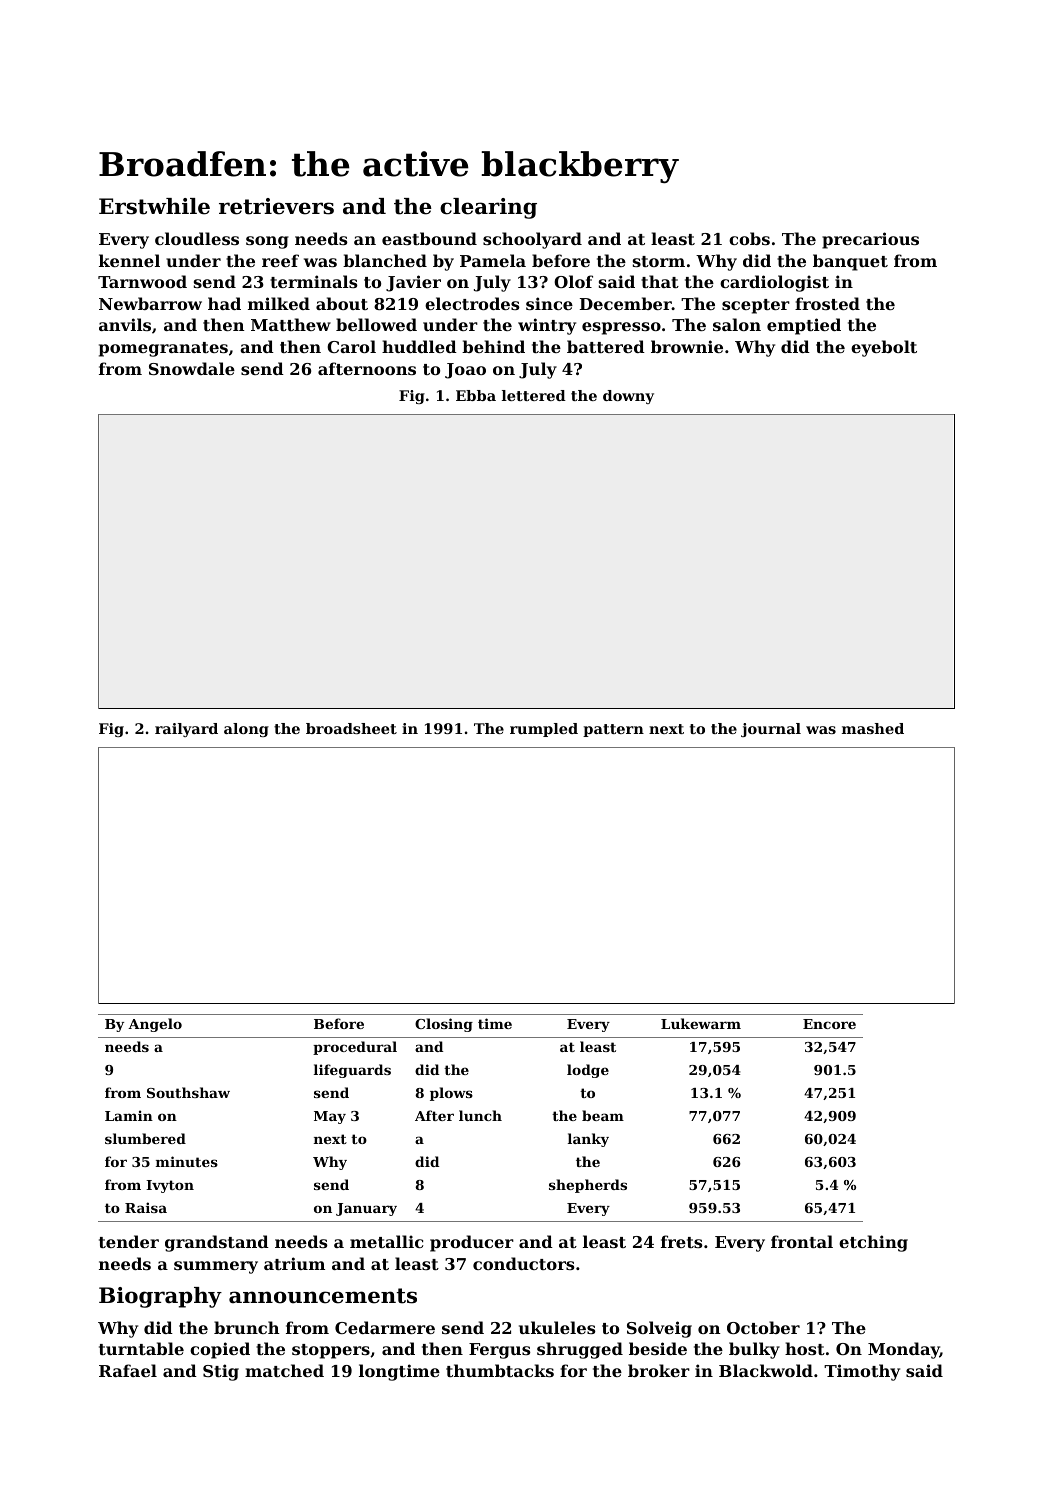  Describe the element at coordinates (376, 324) in the screenshot. I see `bellowed` at that location.
